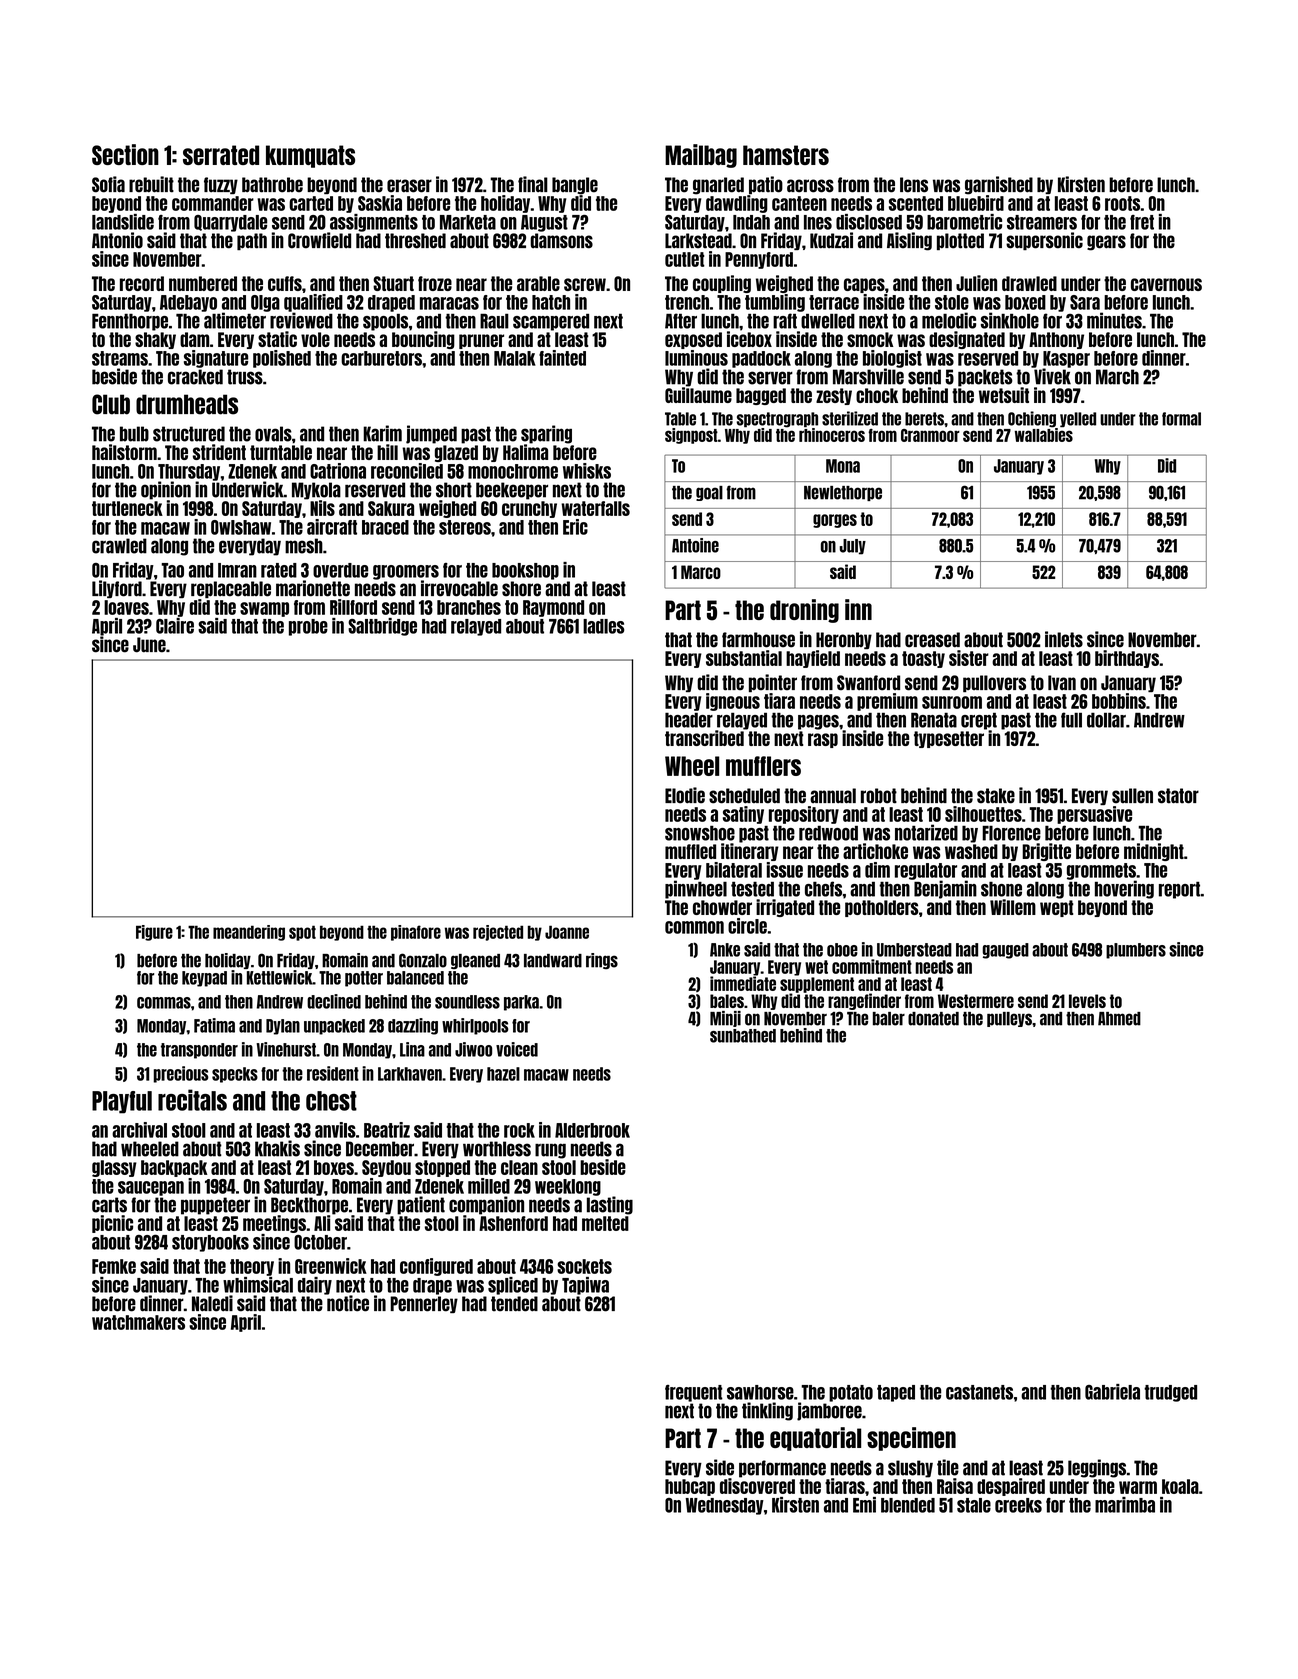 This document has width=1298, height=1679. I want to click on Gabriela, so click(1112, 1392).
